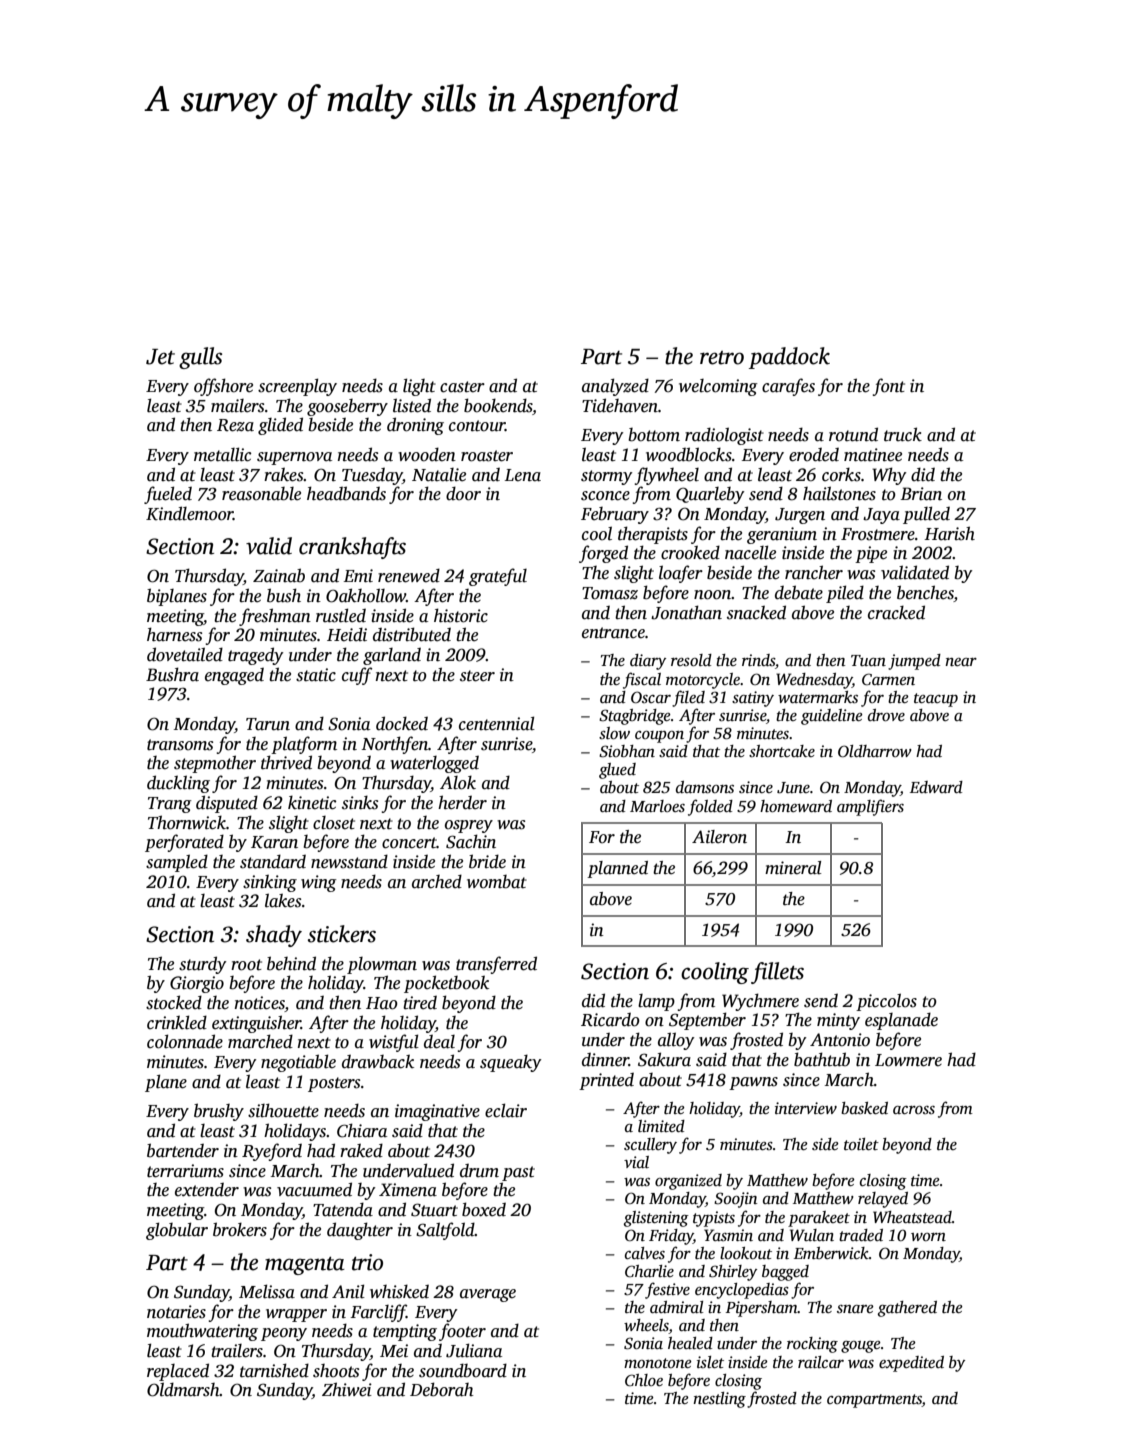 The image size is (1125, 1456). Describe the element at coordinates (914, 1110) in the screenshot. I see `across` at that location.
